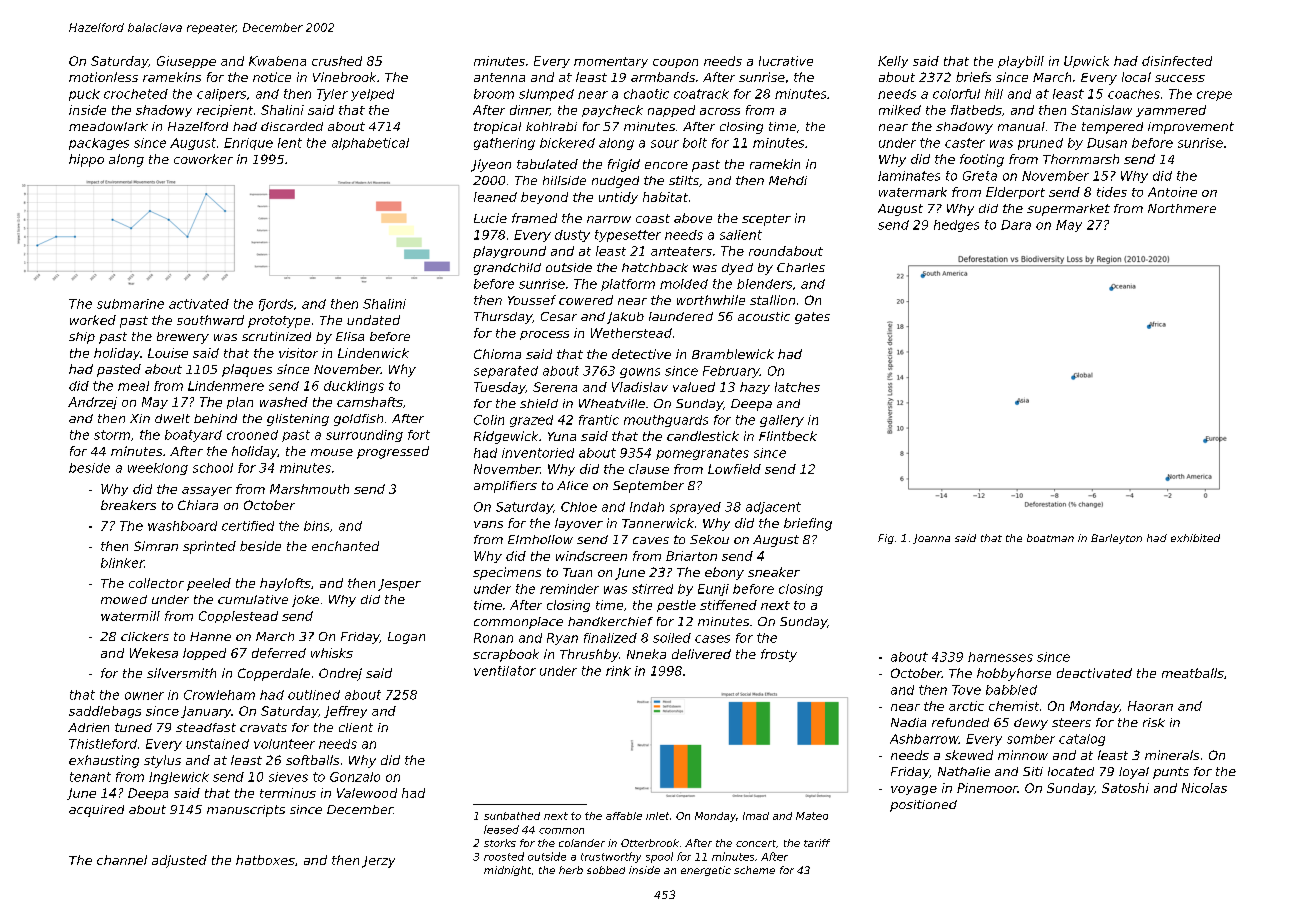 This page has width=1308, height=924. What do you see at coordinates (786, 61) in the page?
I see `lucrative` at bounding box center [786, 61].
